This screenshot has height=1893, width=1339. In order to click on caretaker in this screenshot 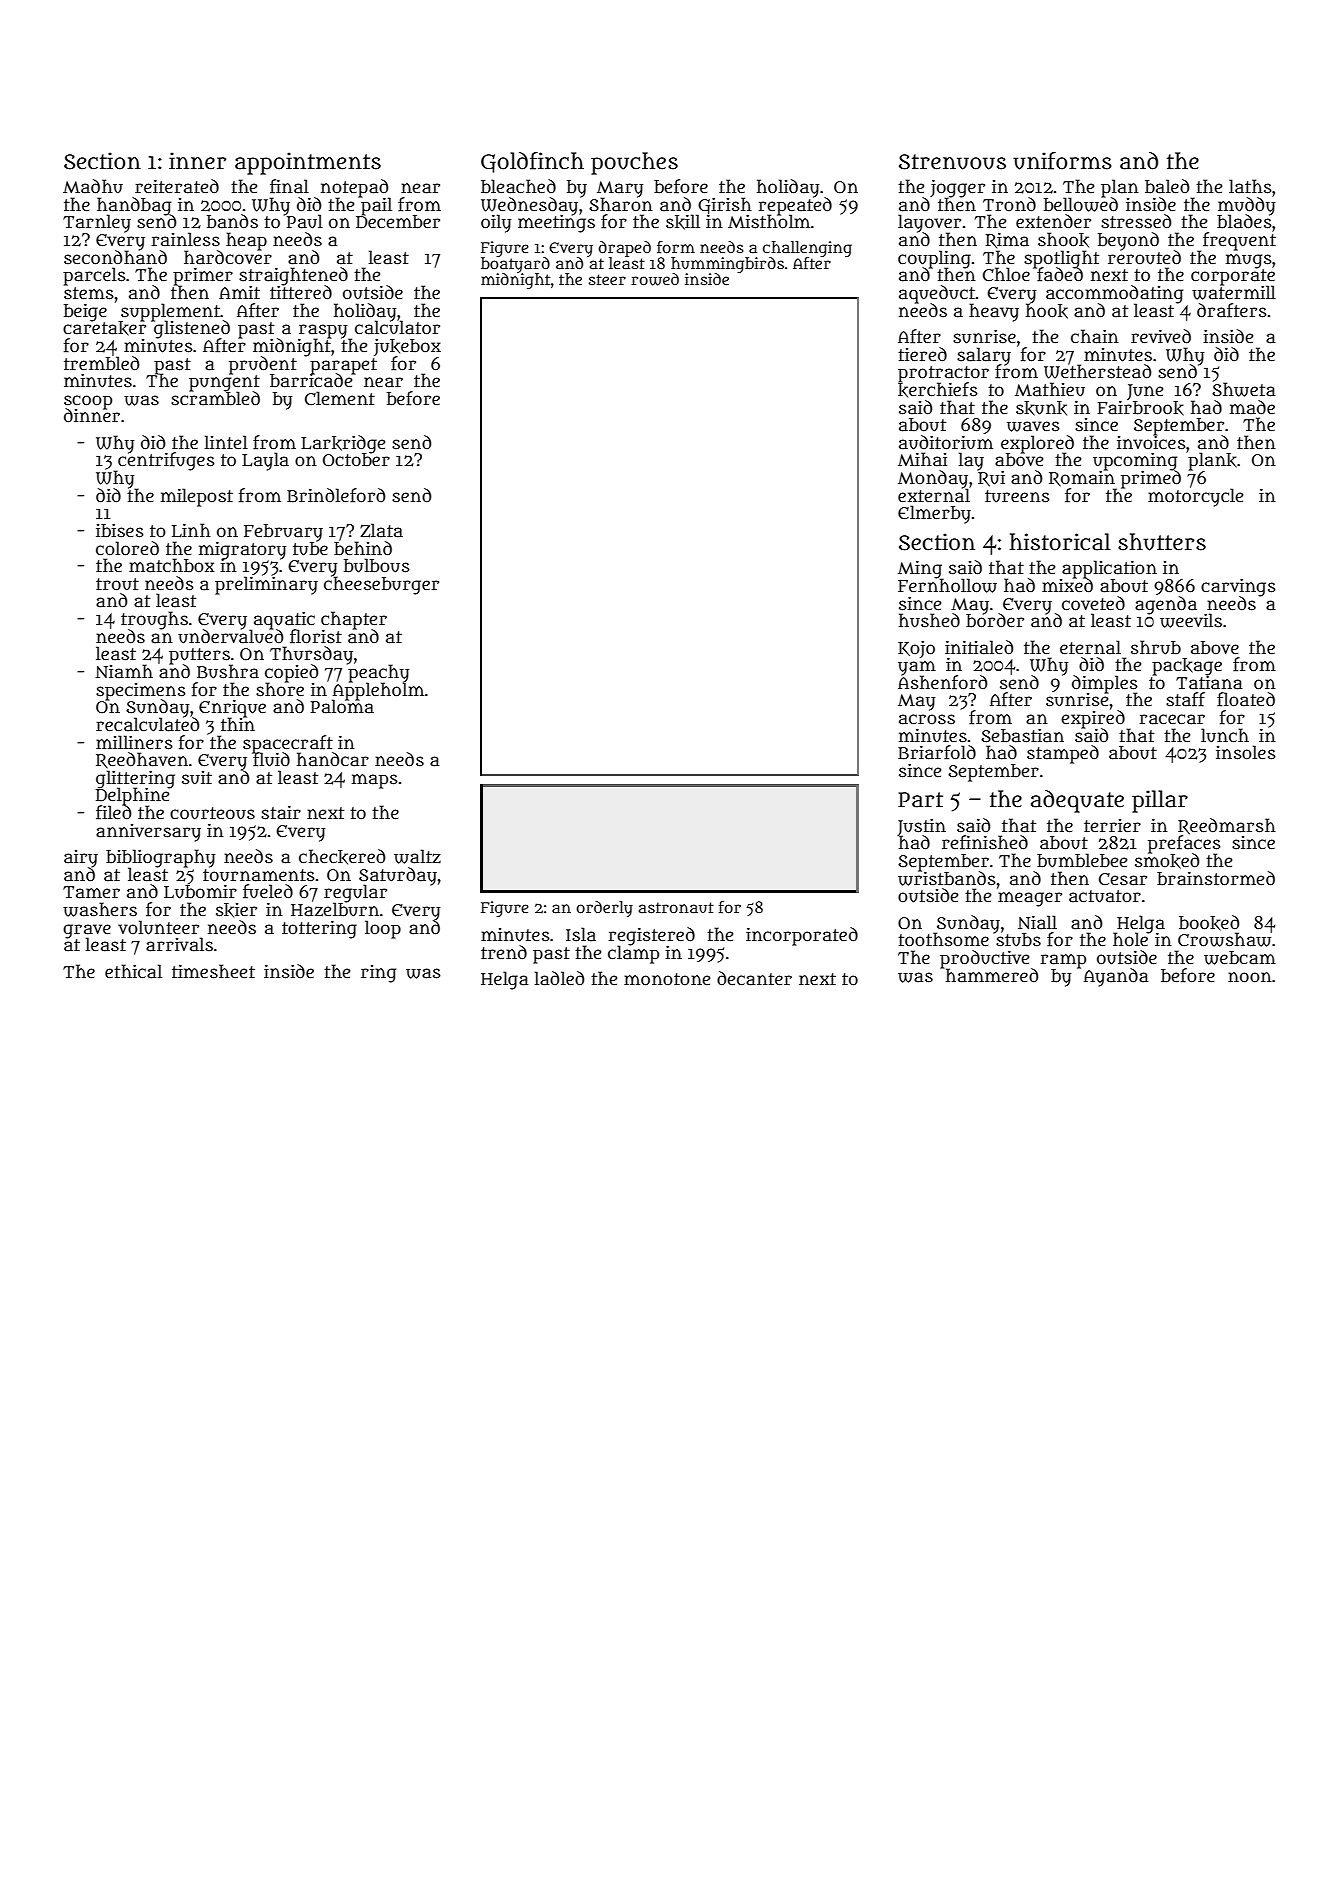, I will do `click(104, 328)`.
